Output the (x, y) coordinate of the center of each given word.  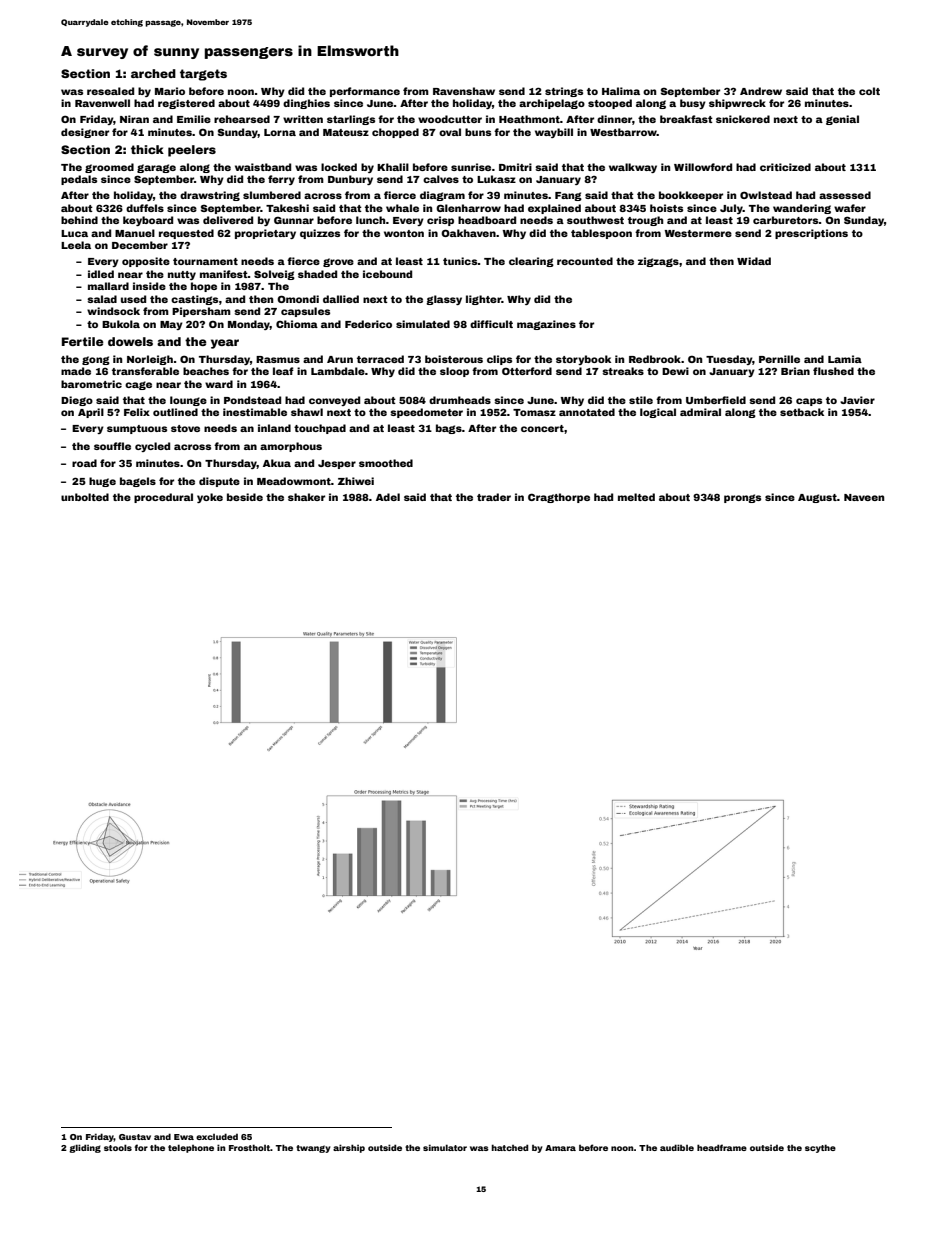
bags (449, 429)
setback (802, 412)
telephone (191, 1148)
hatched (510, 1147)
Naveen (864, 497)
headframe (722, 1147)
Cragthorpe (559, 498)
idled (101, 274)
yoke (210, 498)
